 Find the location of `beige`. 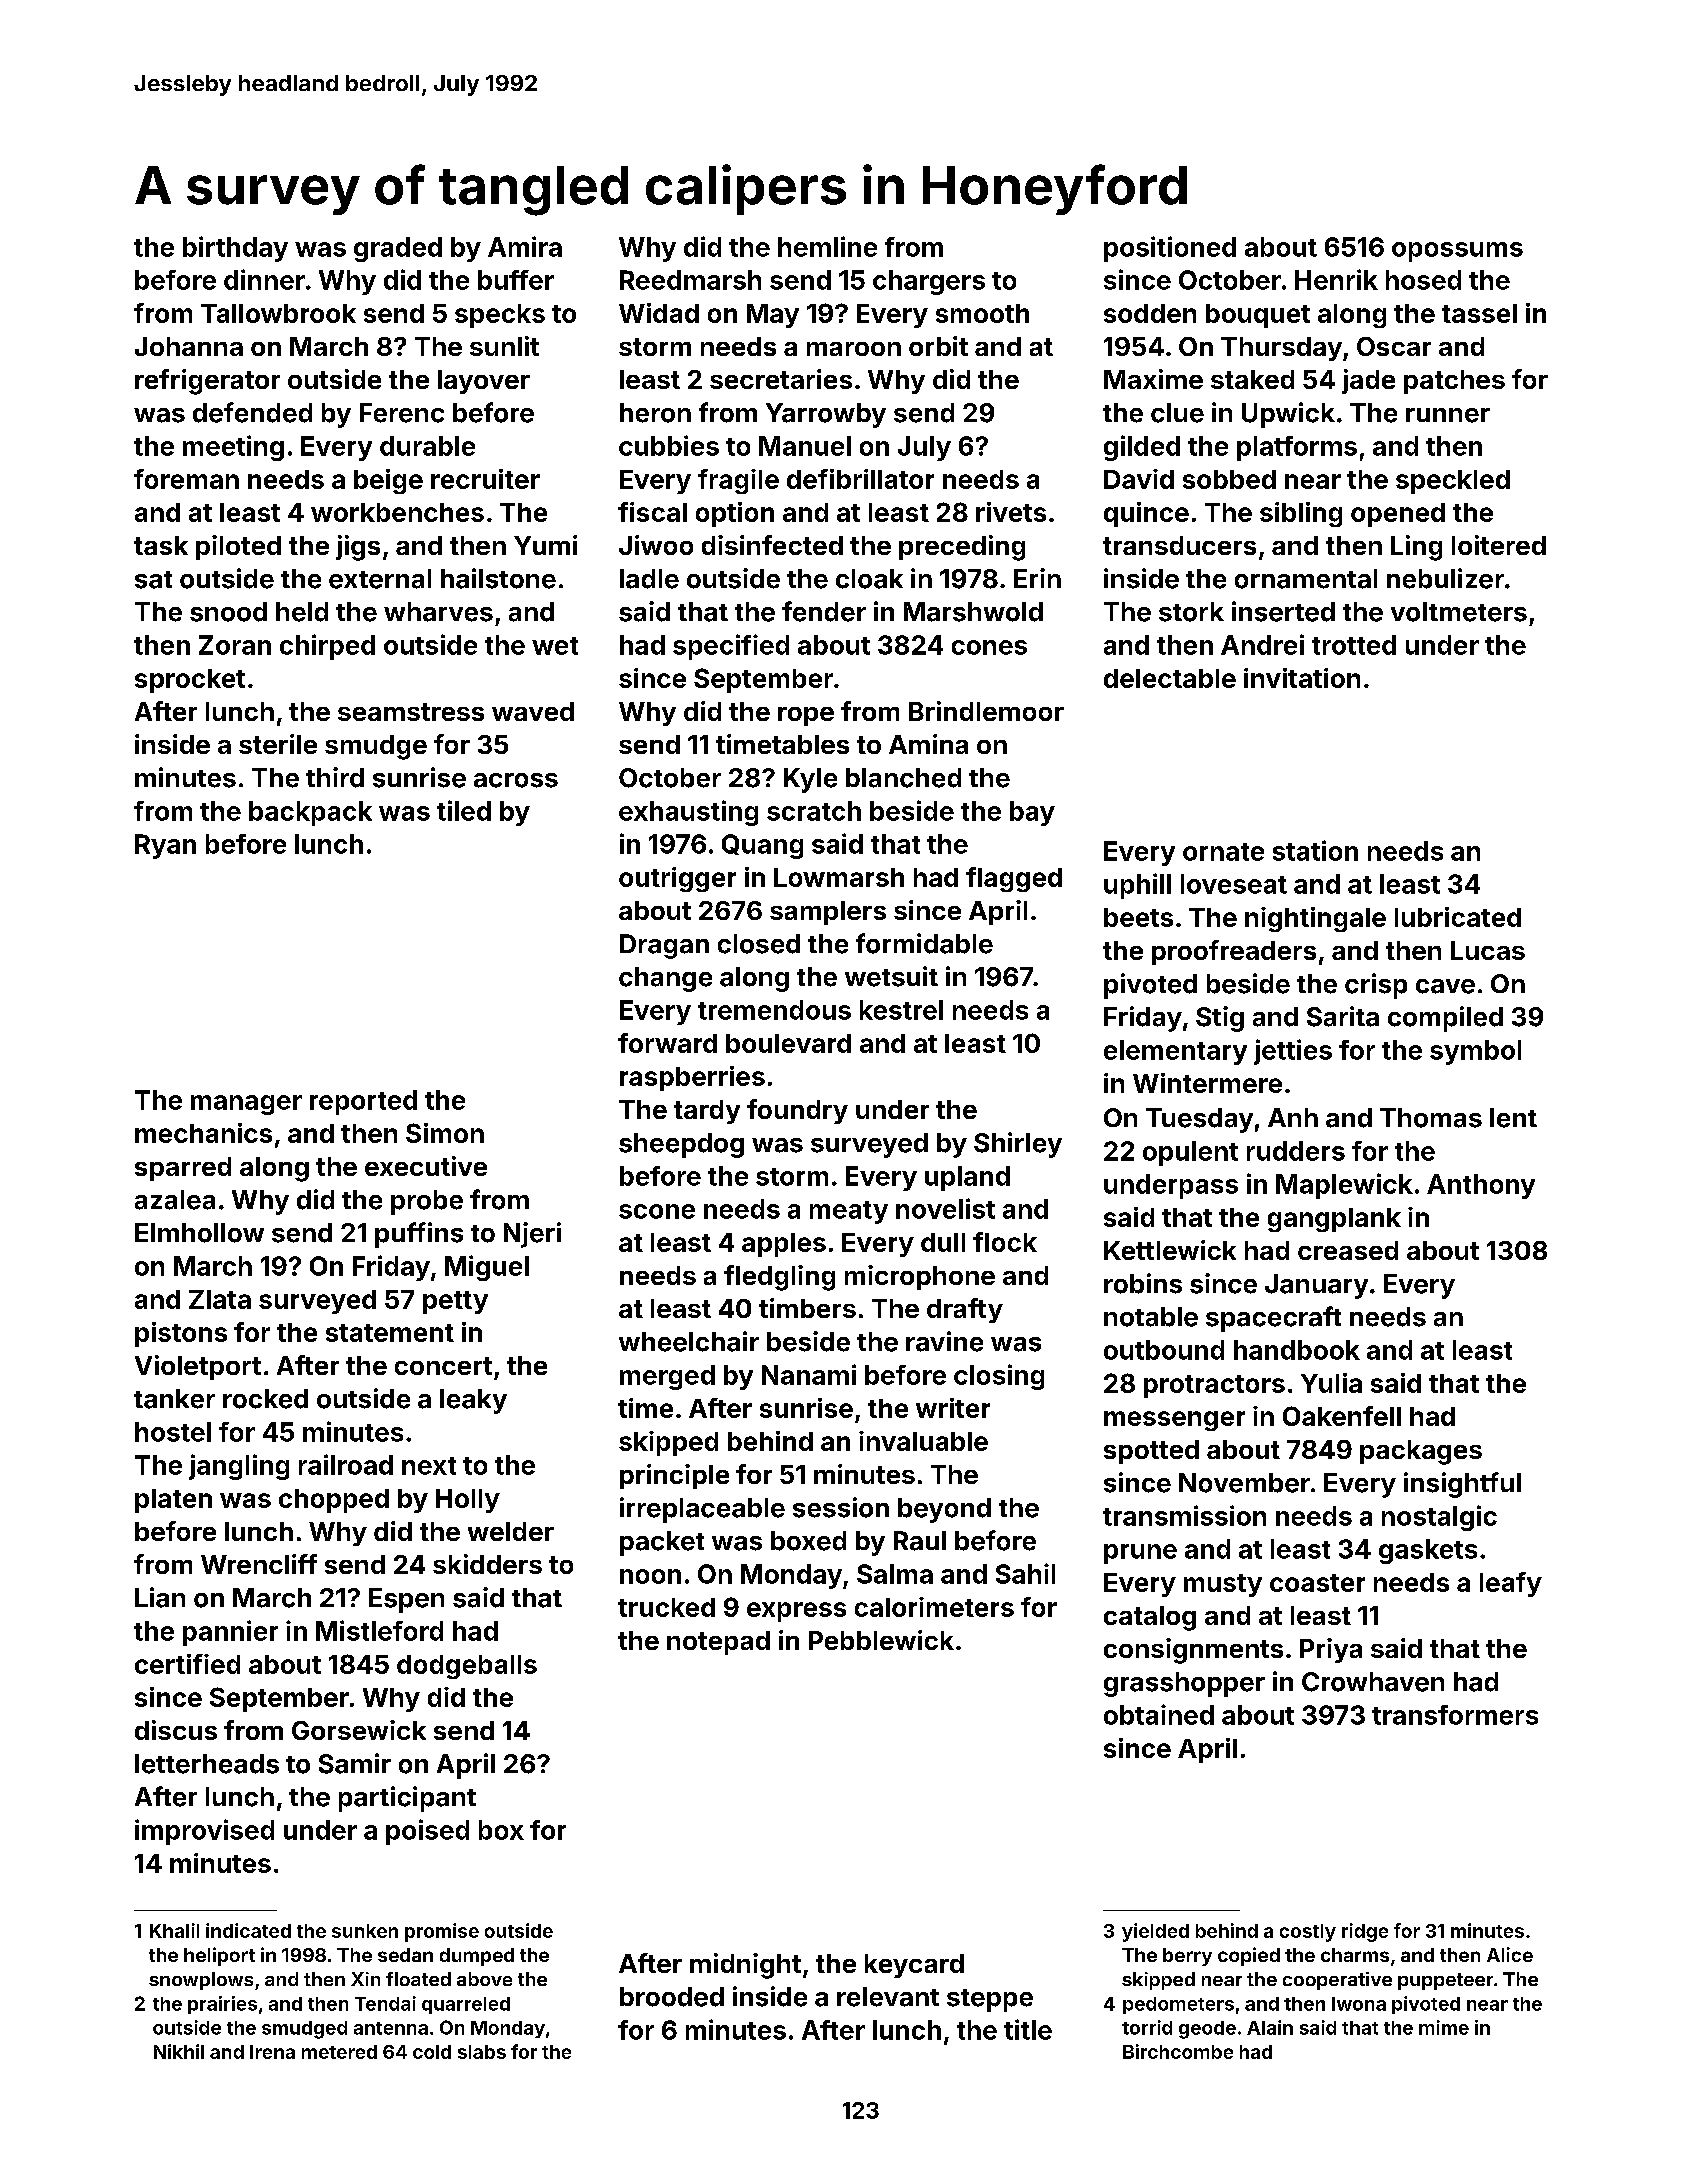

beige is located at coordinates (388, 481).
